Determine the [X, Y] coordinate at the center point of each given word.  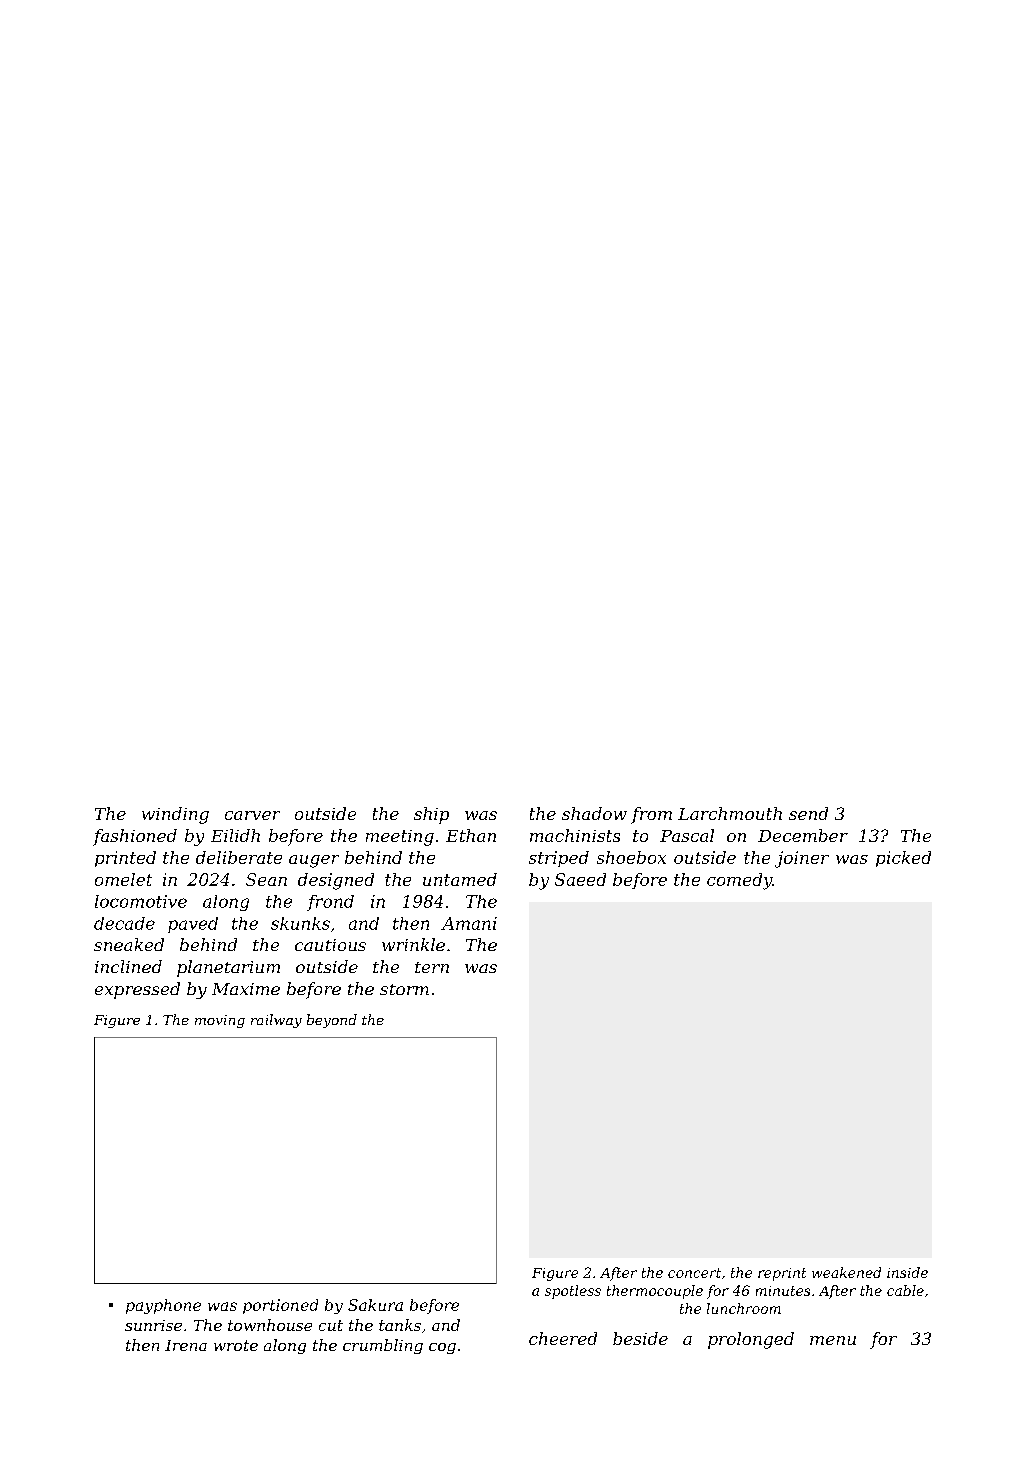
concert [694, 1273]
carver [252, 815]
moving [220, 1021]
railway [276, 1021]
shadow [594, 813]
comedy [739, 881]
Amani [469, 923]
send [808, 813]
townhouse [270, 1325]
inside [907, 1272]
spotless [573, 1292]
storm [404, 989]
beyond [332, 1021]
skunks [300, 923]
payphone [163, 1306]
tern [432, 967]
